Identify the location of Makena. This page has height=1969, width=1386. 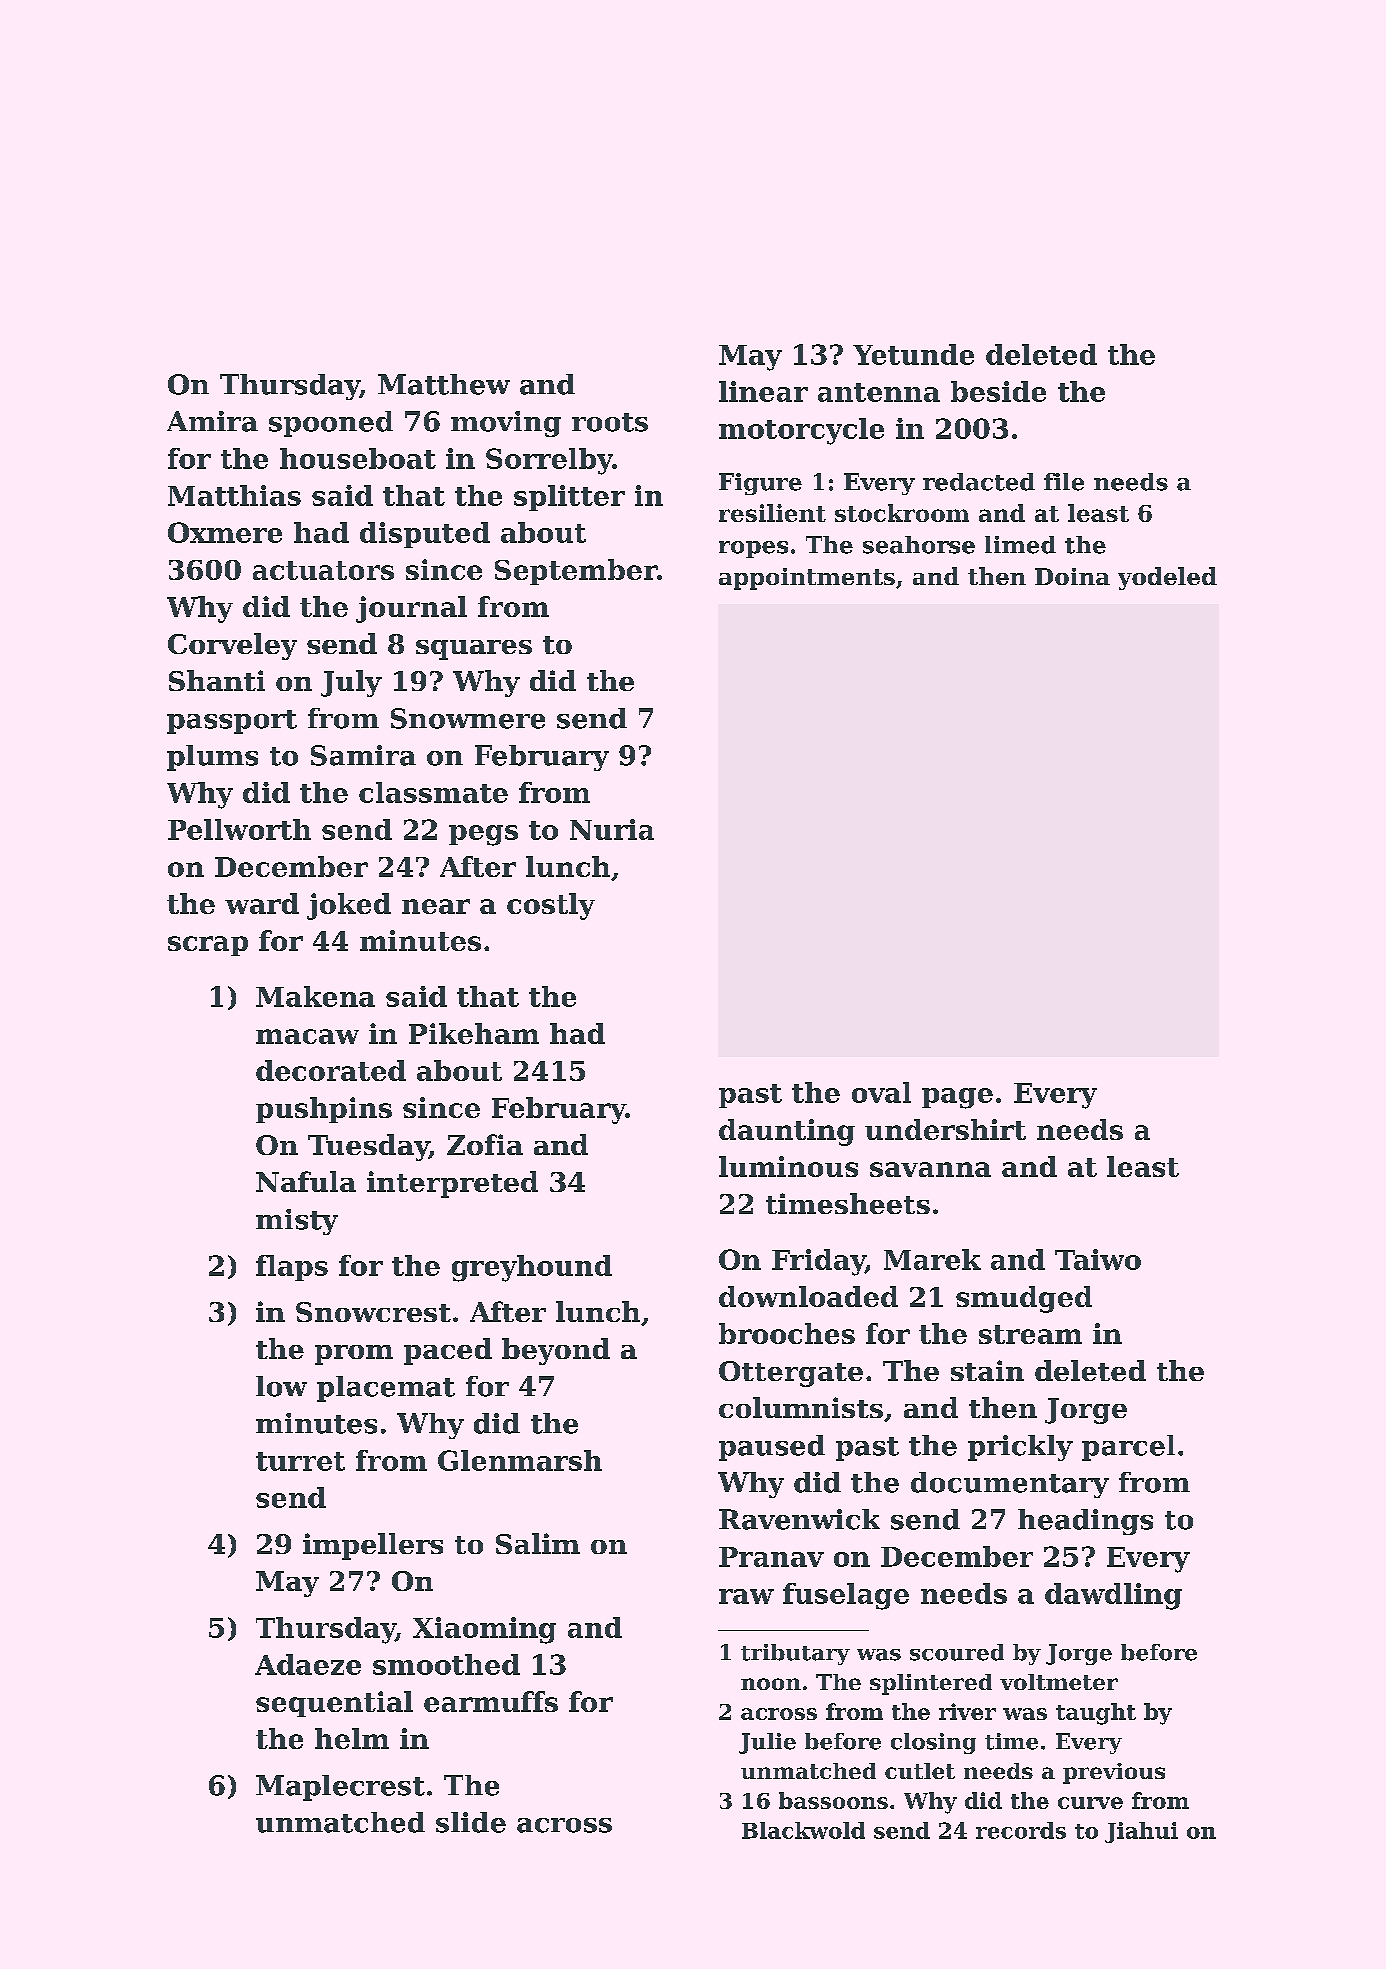
(315, 996).
